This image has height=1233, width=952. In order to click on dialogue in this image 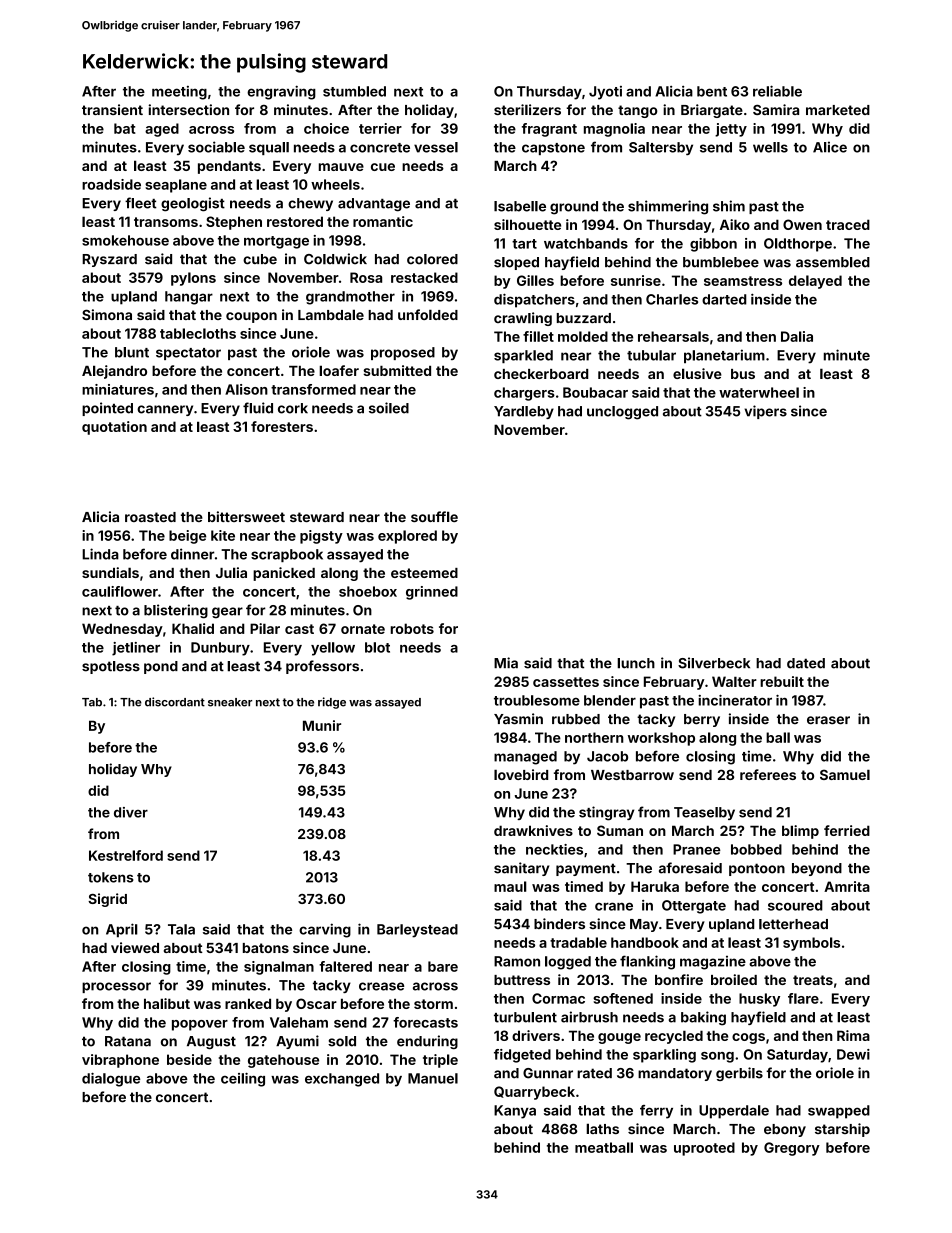, I will do `click(111, 1080)`.
